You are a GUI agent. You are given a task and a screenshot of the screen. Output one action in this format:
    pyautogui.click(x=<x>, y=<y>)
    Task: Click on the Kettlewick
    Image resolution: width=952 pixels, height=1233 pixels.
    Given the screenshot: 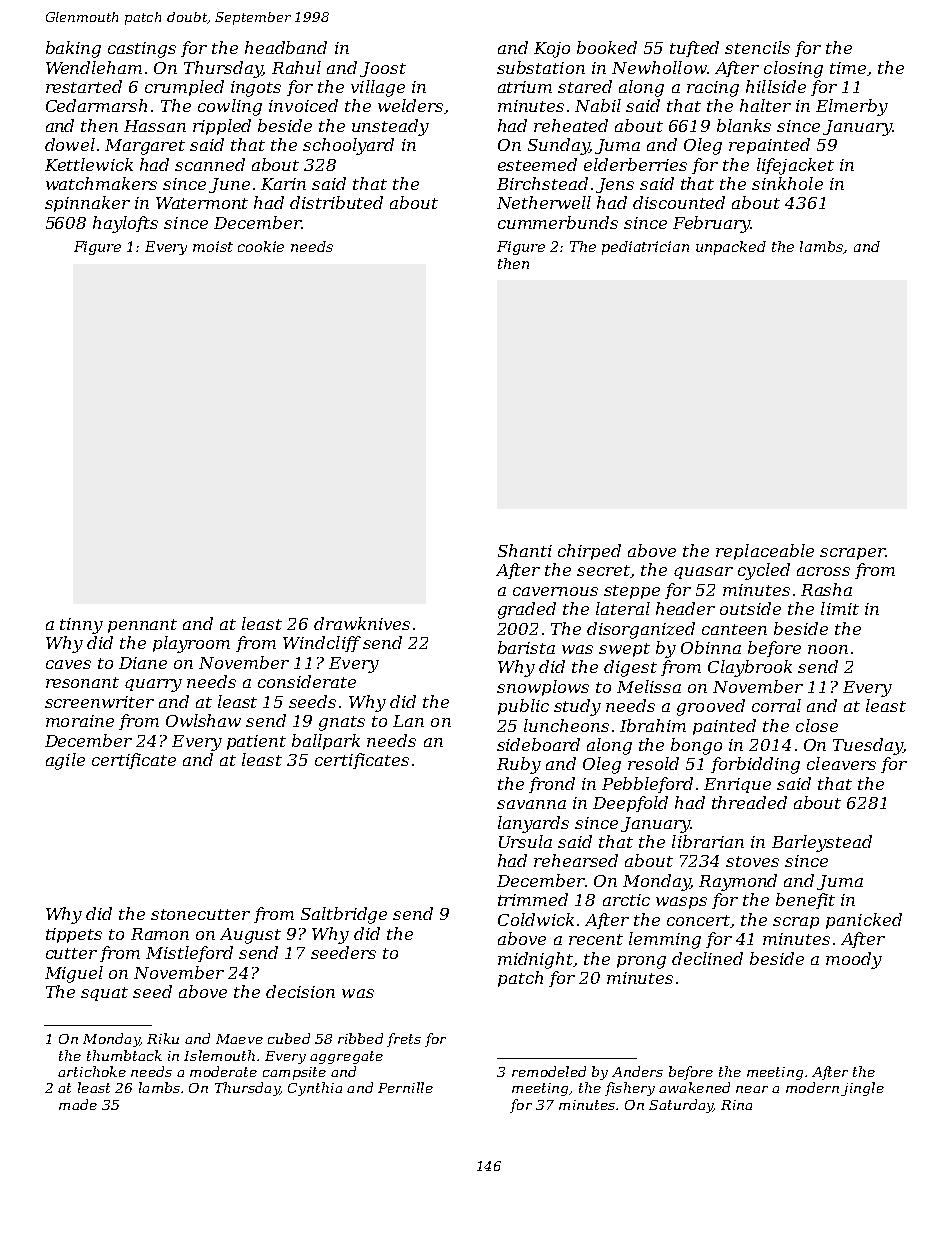 What is the action you would take?
    pyautogui.click(x=89, y=164)
